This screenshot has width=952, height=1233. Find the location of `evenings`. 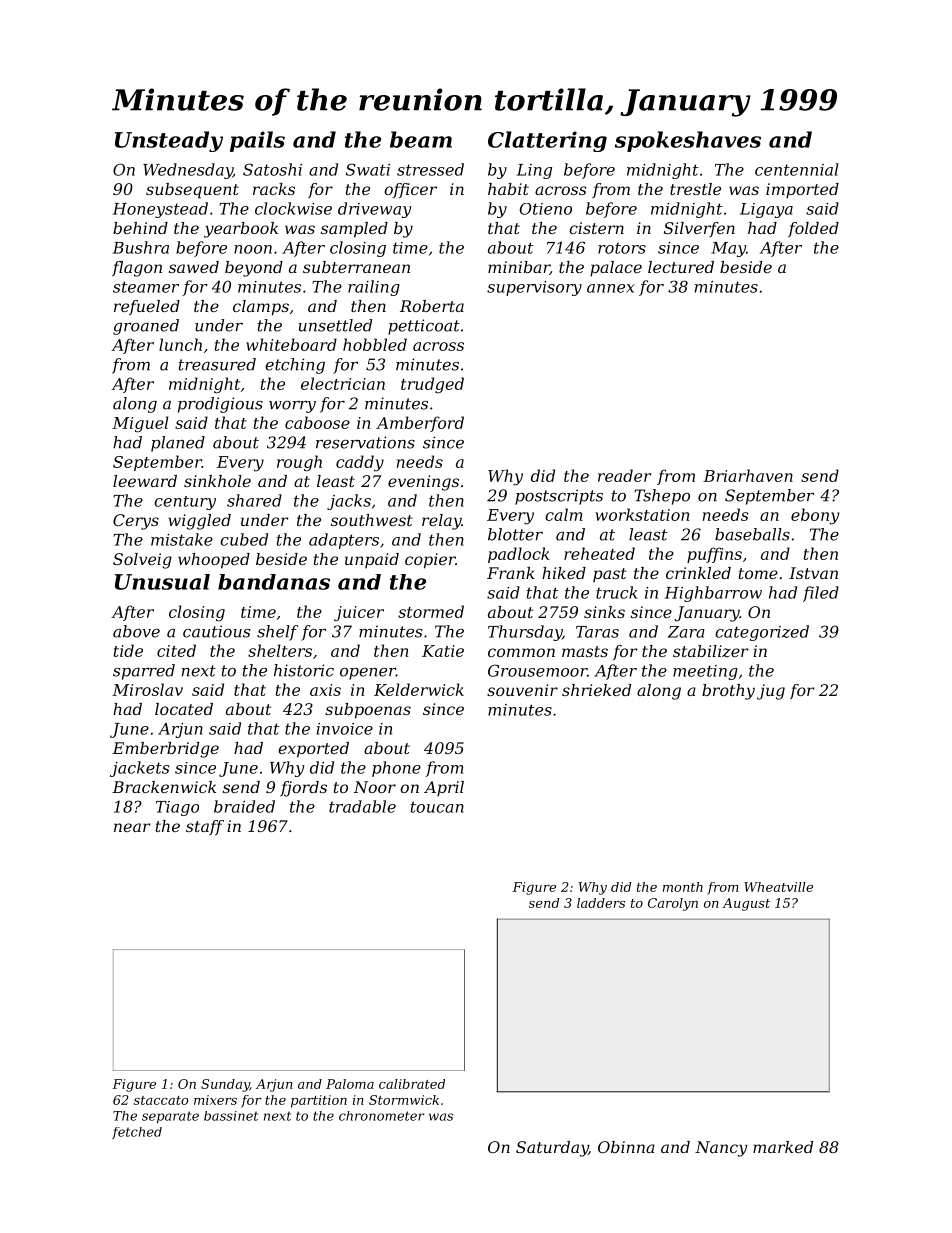

evenings is located at coordinates (423, 483).
